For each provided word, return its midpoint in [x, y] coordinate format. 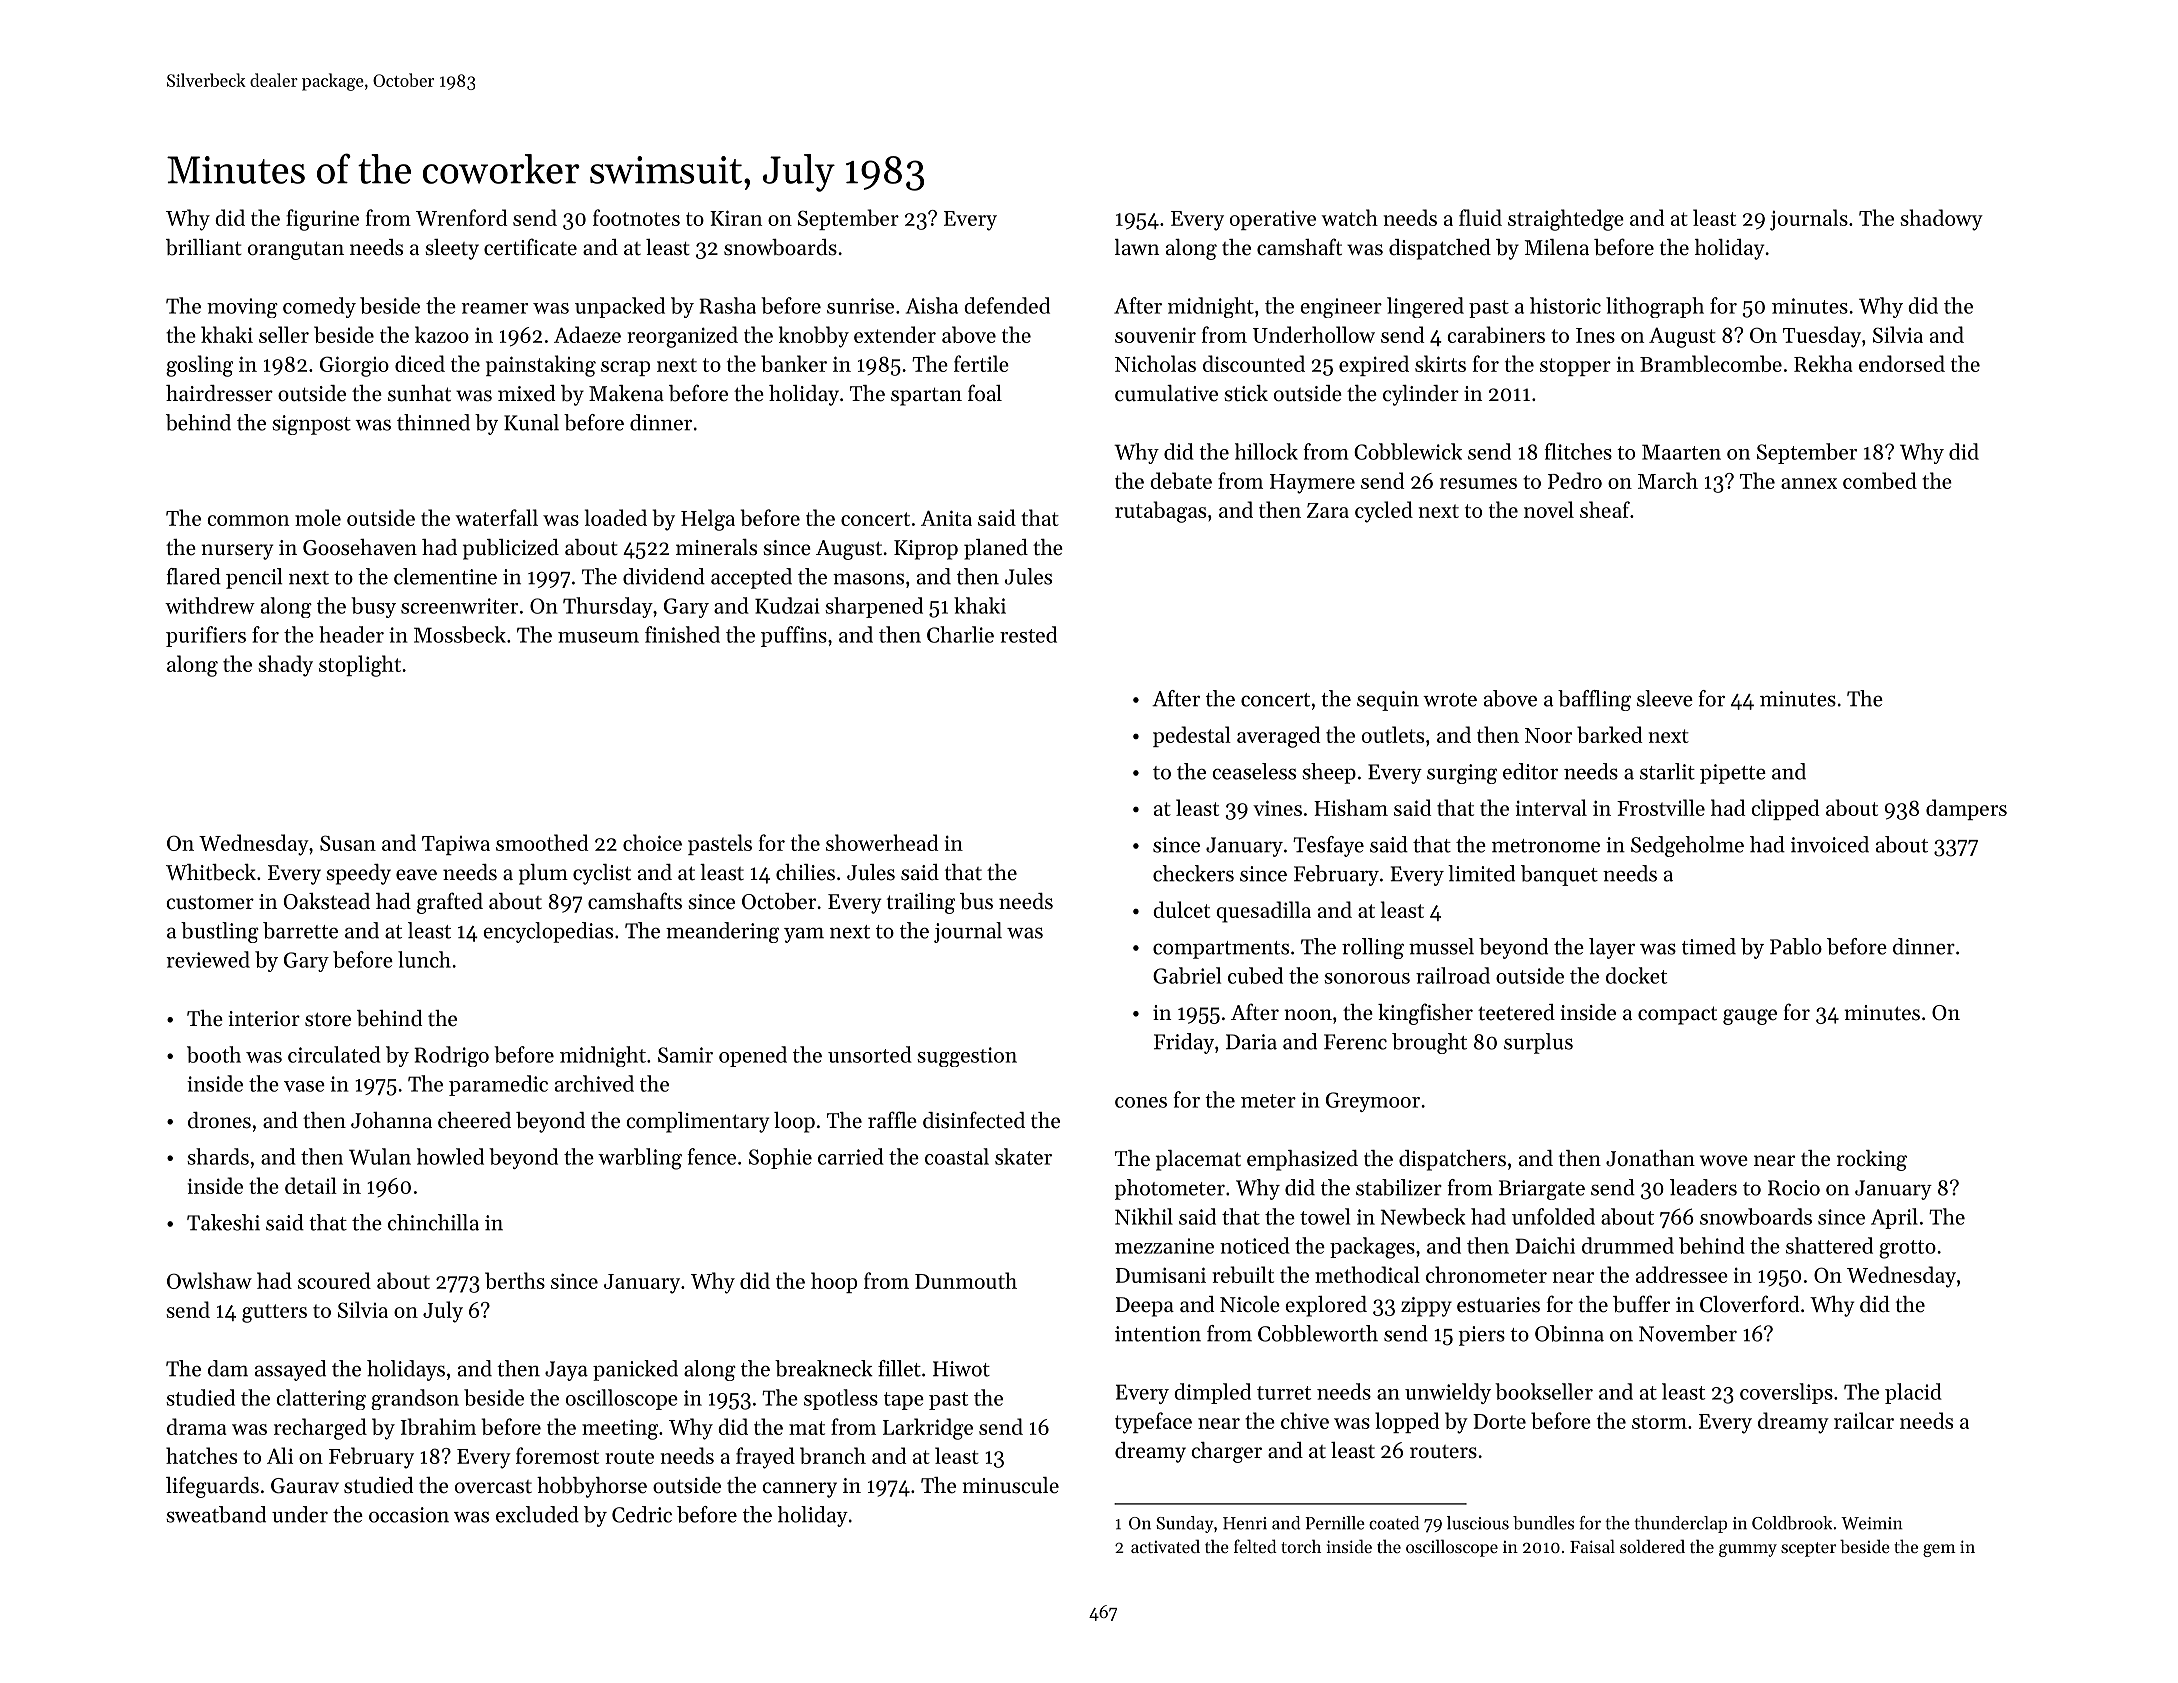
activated [1165, 1546]
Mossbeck [460, 634]
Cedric [642, 1514]
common [248, 520]
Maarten [1681, 452]
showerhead [882, 842]
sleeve [1665, 698]
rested [1028, 634]
